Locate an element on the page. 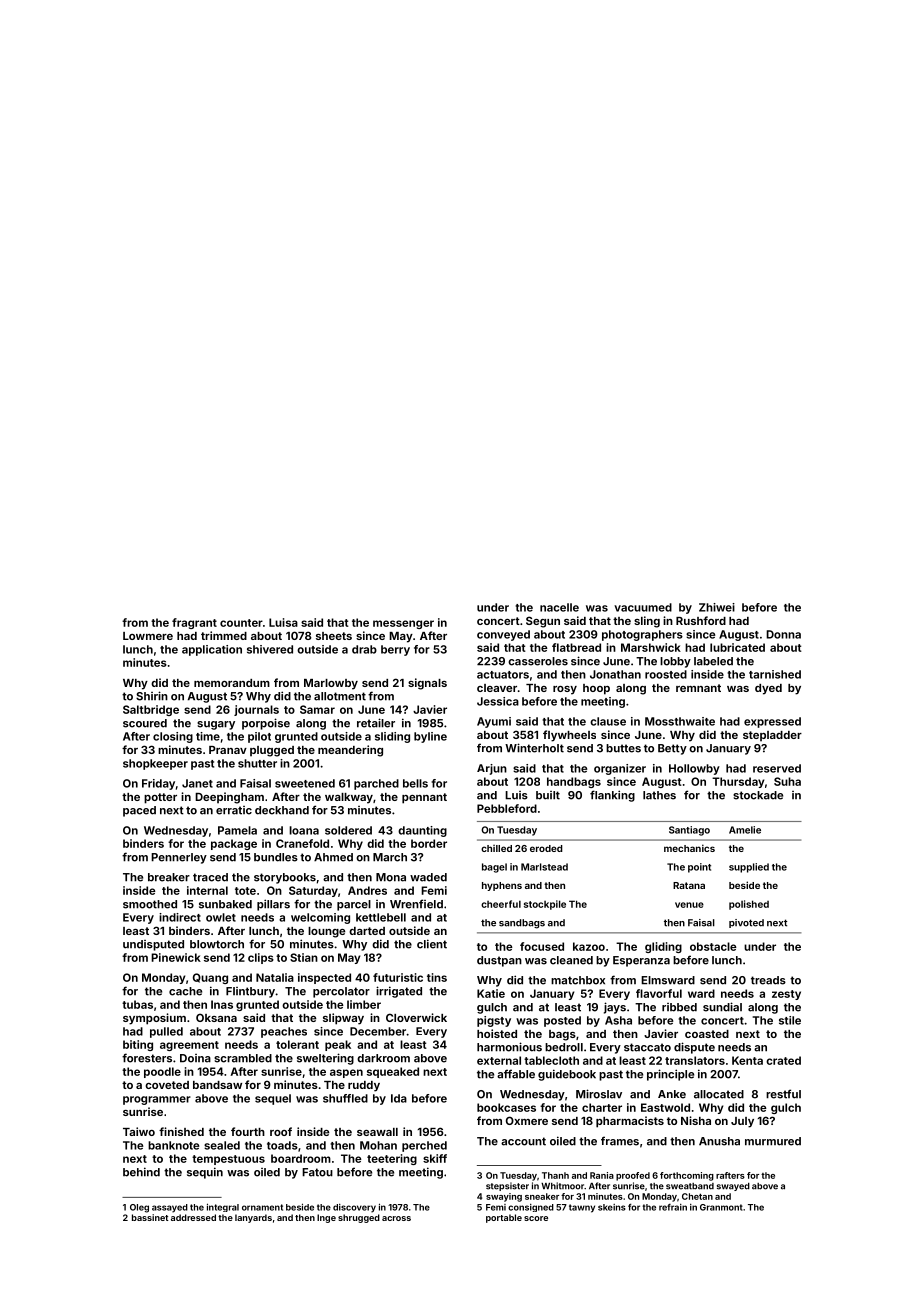 This document has width=924, height=1308. sweltering is located at coordinates (325, 1059).
